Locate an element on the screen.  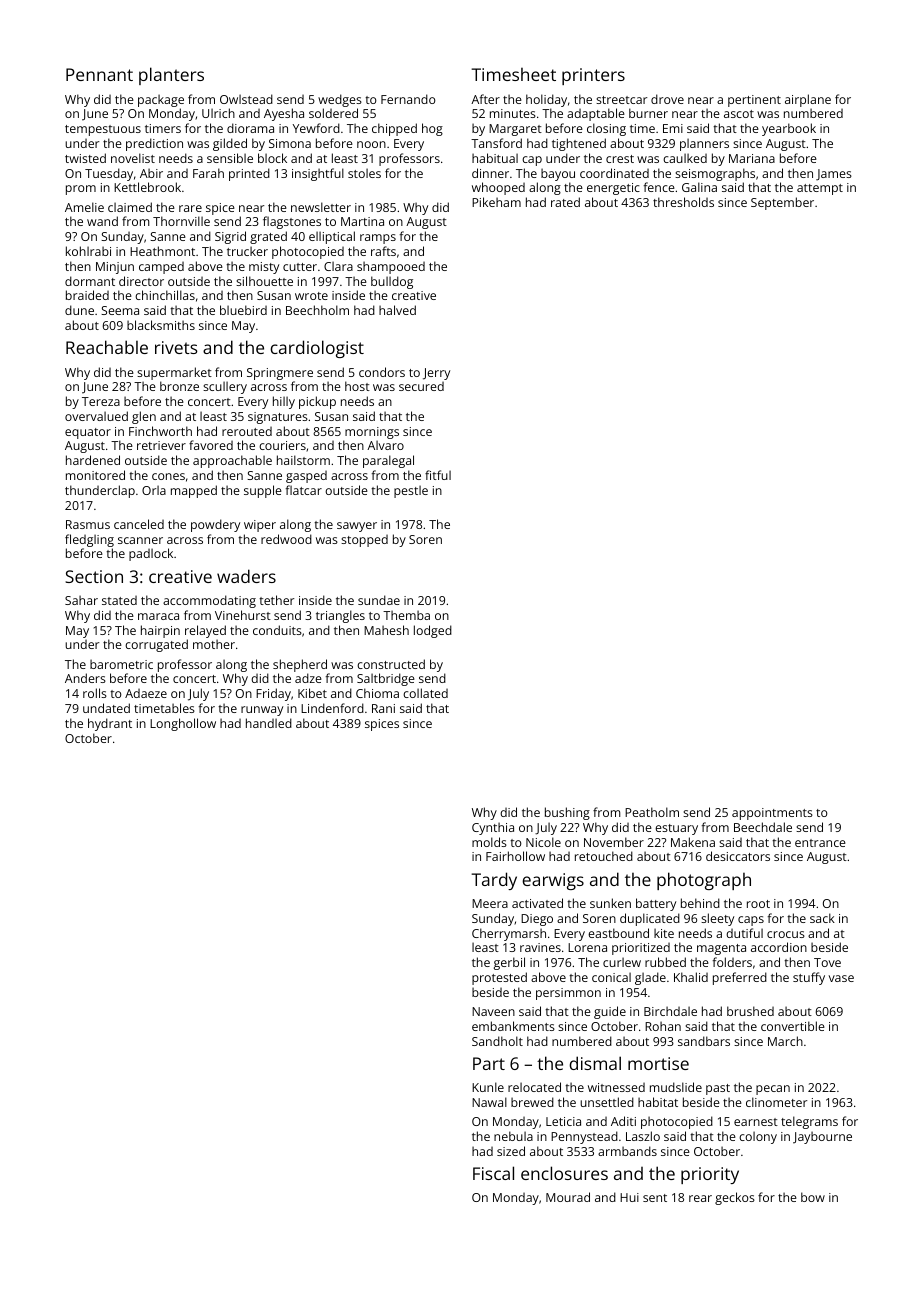
September is located at coordinates (782, 203).
